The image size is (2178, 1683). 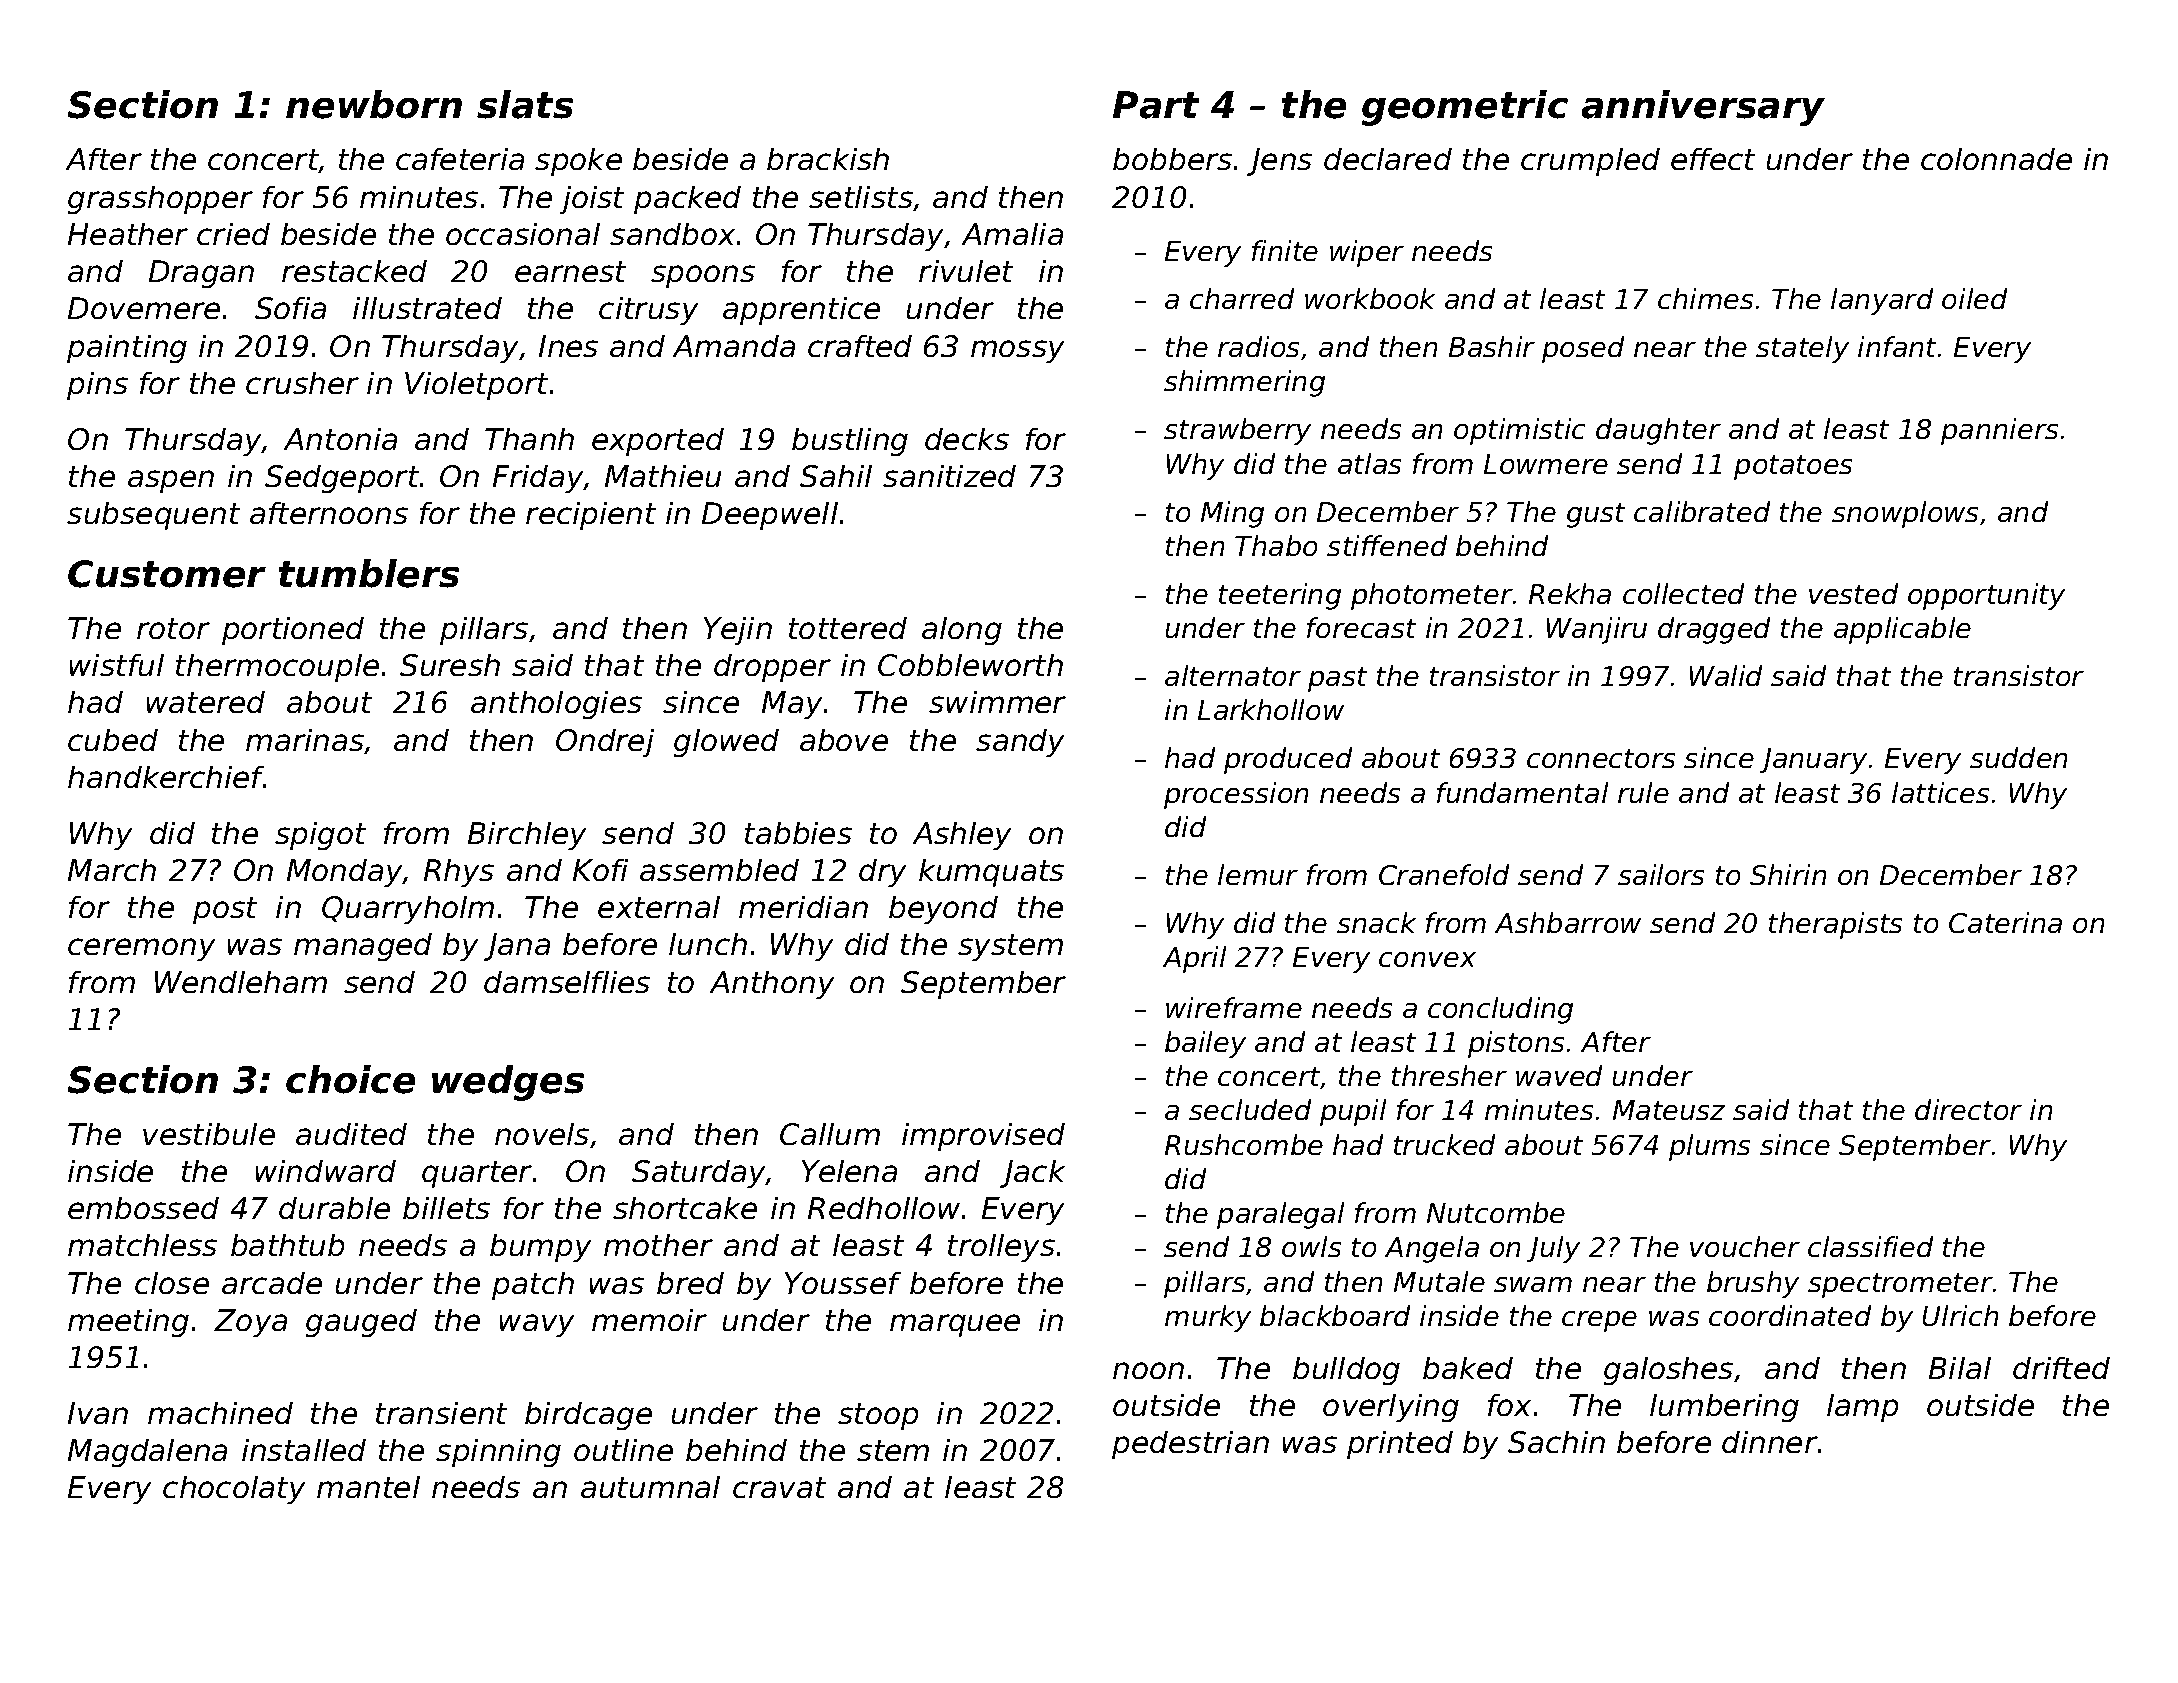 I want to click on Part, so click(x=1156, y=105).
